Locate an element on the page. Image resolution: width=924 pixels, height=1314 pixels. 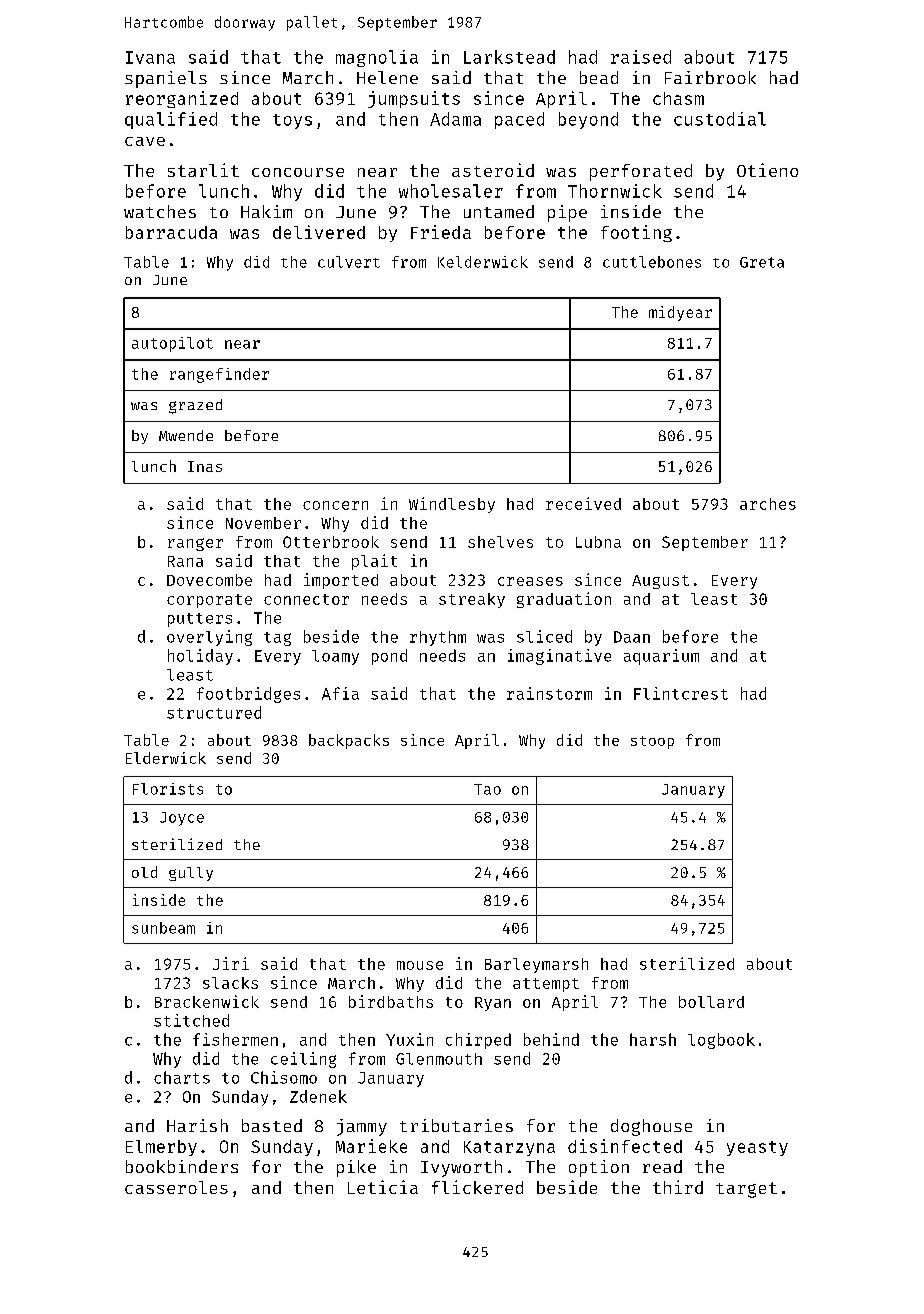
behind is located at coordinates (551, 1039).
